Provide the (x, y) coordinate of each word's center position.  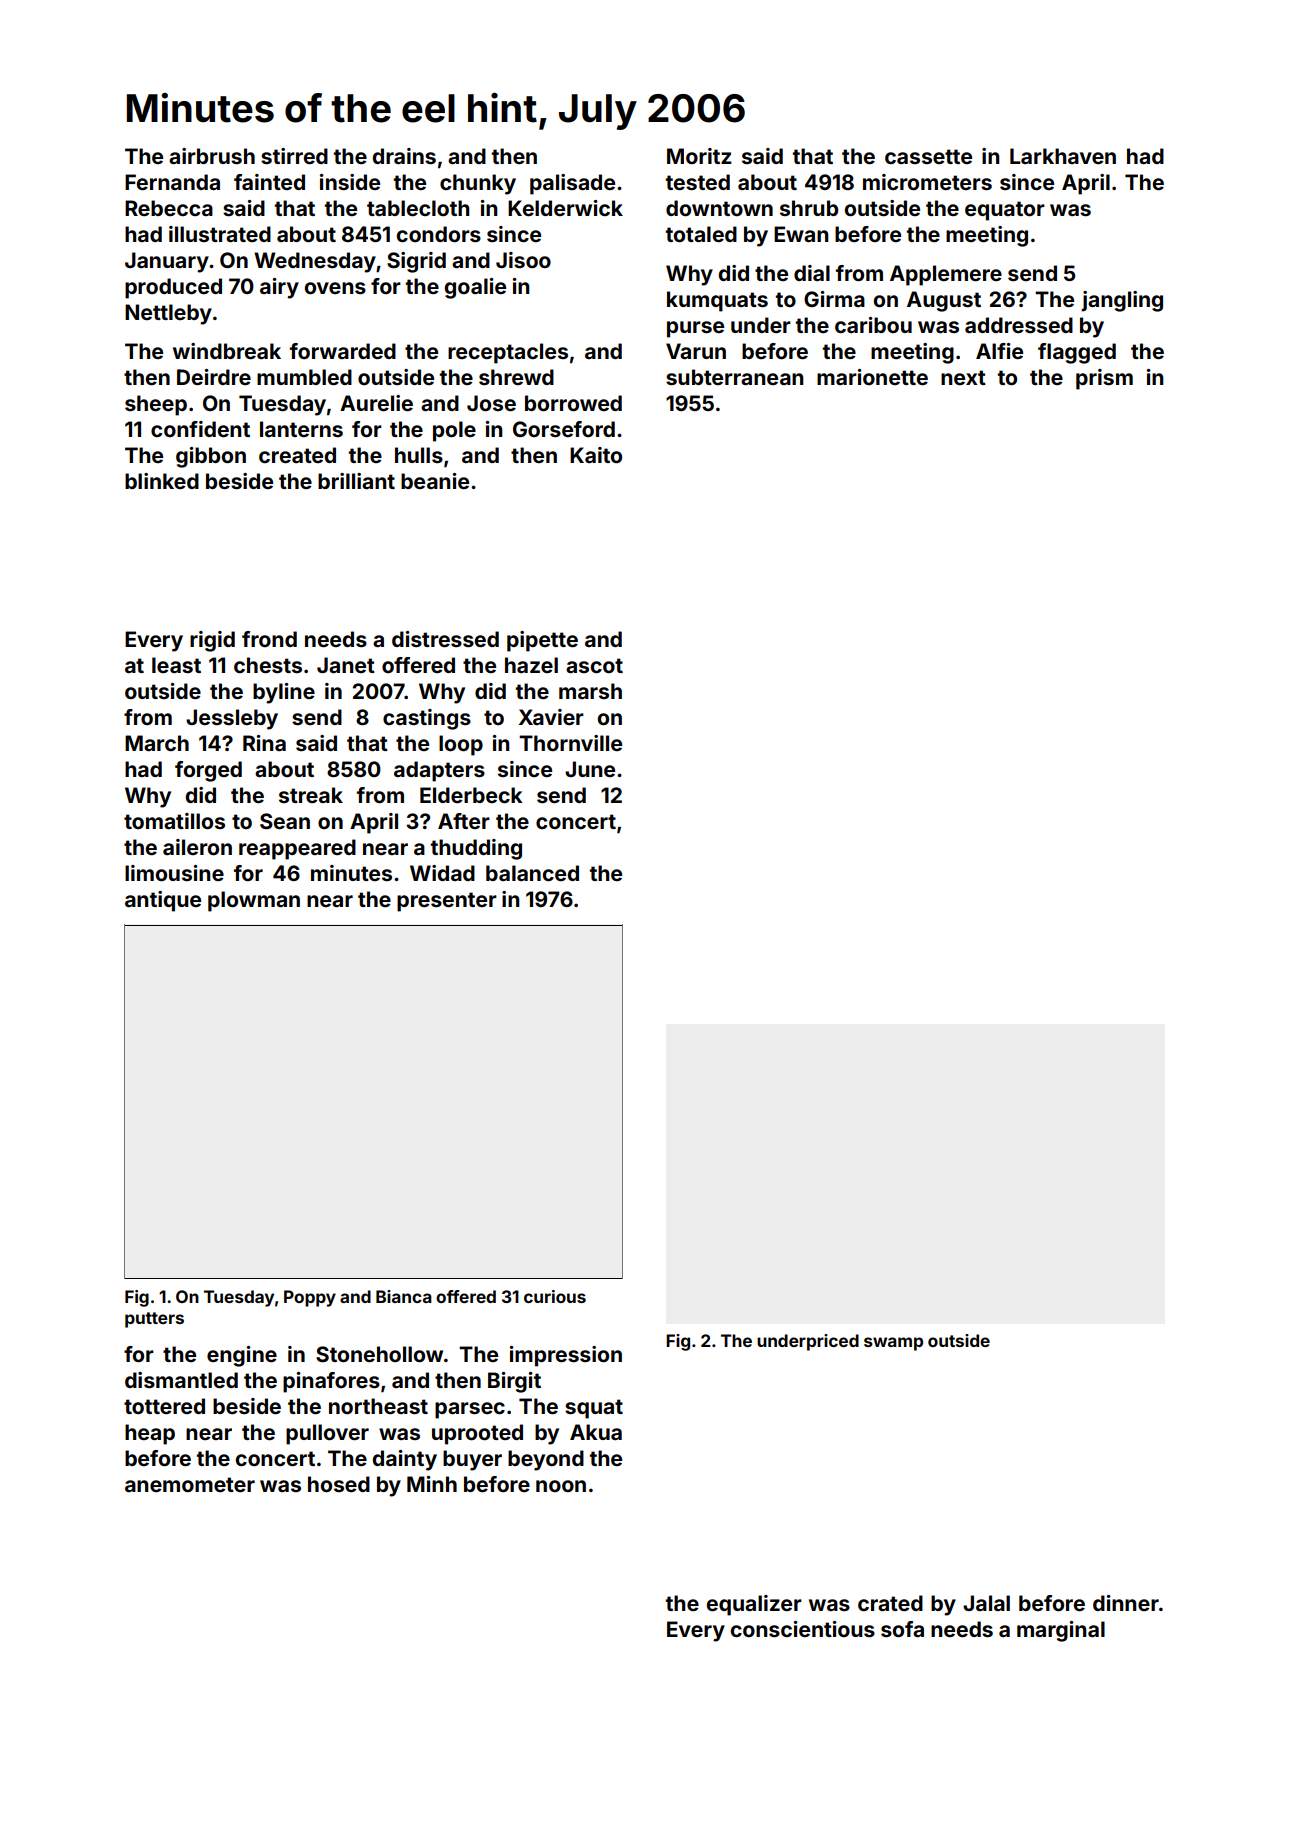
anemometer (190, 1484)
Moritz (699, 156)
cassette (928, 156)
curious (555, 1296)
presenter (447, 902)
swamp (893, 1344)
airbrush (212, 156)
